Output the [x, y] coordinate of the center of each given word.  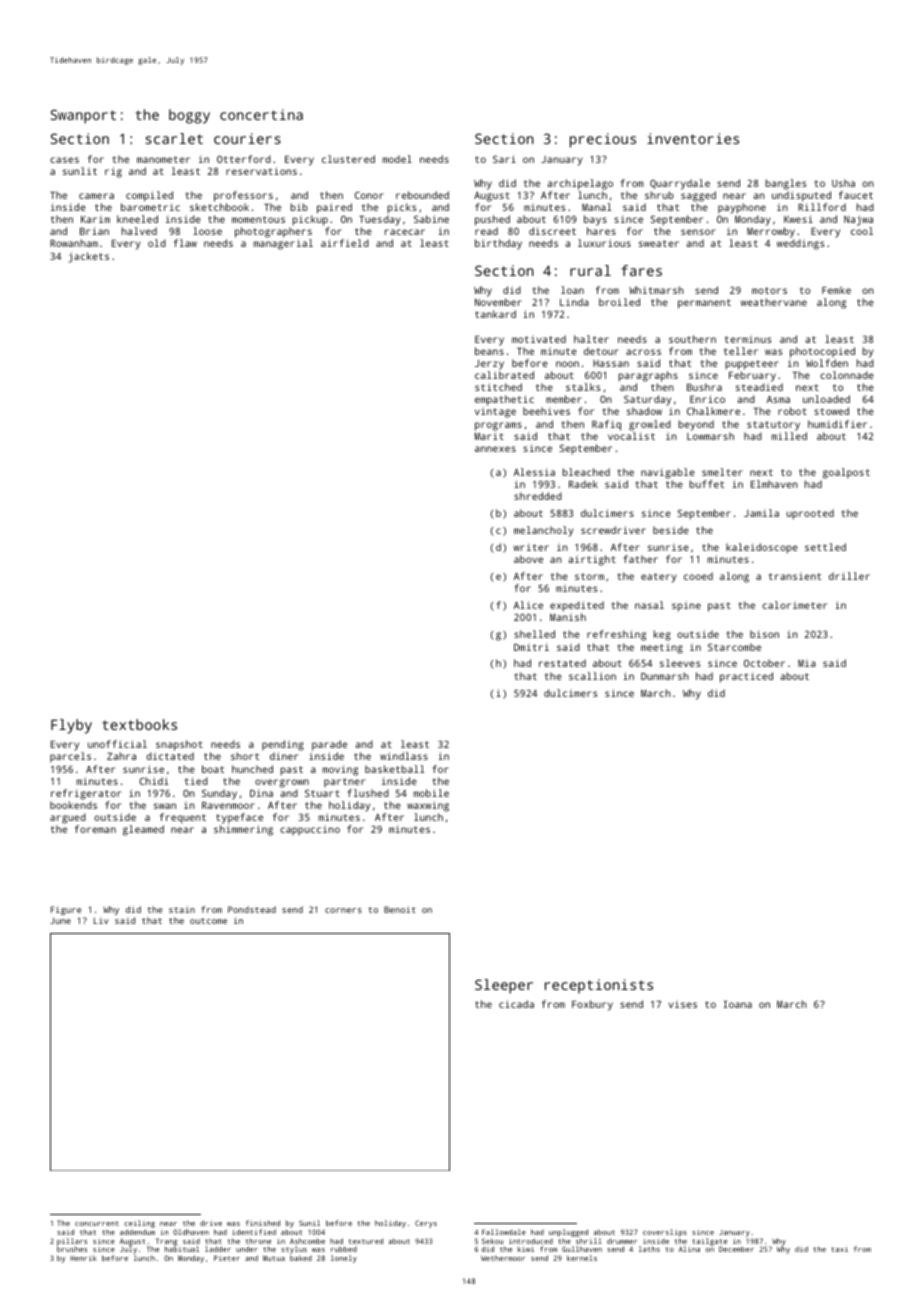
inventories [693, 138]
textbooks [139, 724]
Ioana [738, 1004]
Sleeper [504, 986]
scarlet [174, 138]
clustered [348, 159]
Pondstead [252, 909]
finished [263, 1223]
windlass [404, 756]
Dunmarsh [665, 676]
